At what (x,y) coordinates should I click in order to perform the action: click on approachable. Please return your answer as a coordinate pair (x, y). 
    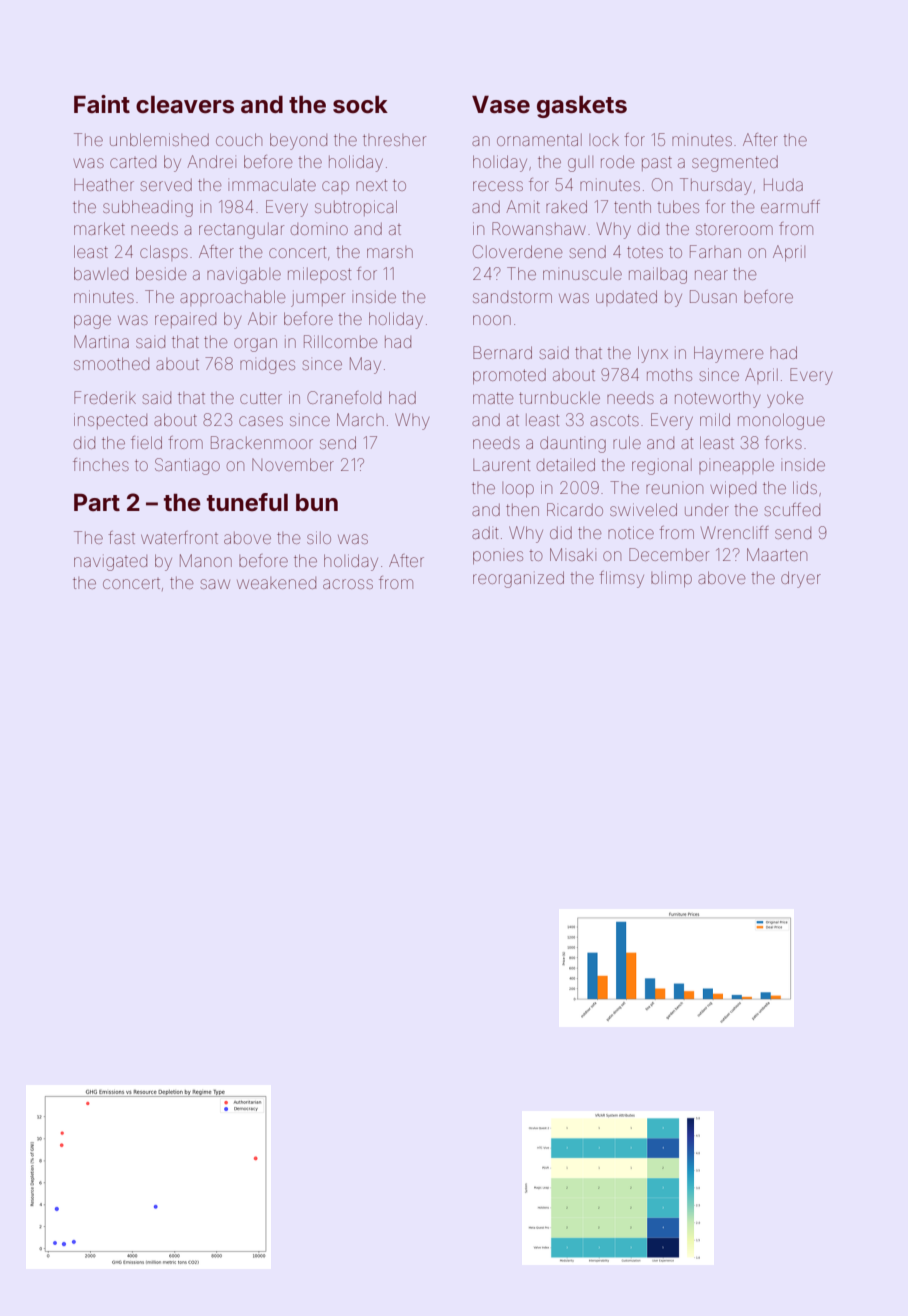
    Looking at the image, I should click on (232, 298).
